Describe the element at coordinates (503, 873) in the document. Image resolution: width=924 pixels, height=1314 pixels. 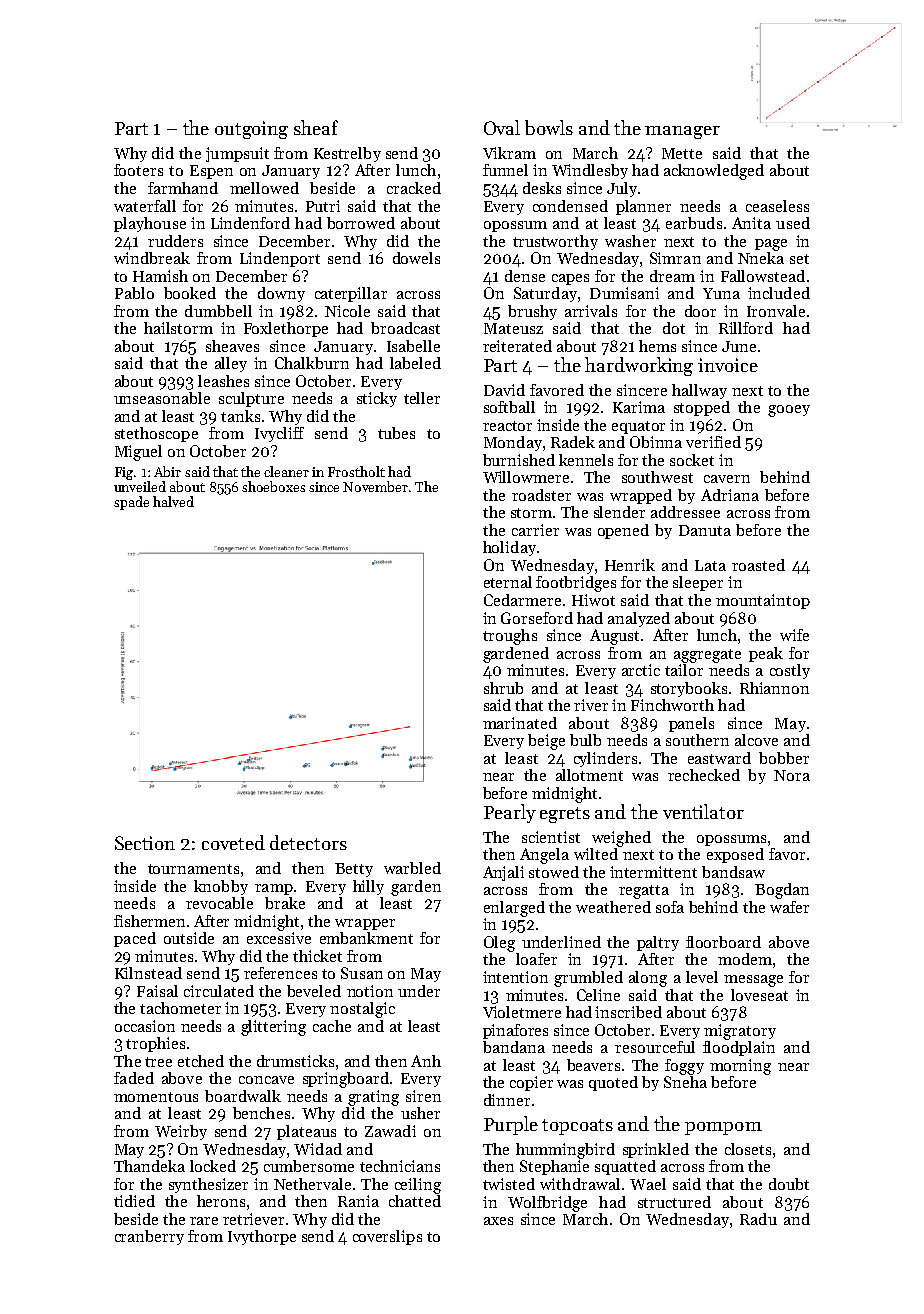
I see `Anjali` at that location.
